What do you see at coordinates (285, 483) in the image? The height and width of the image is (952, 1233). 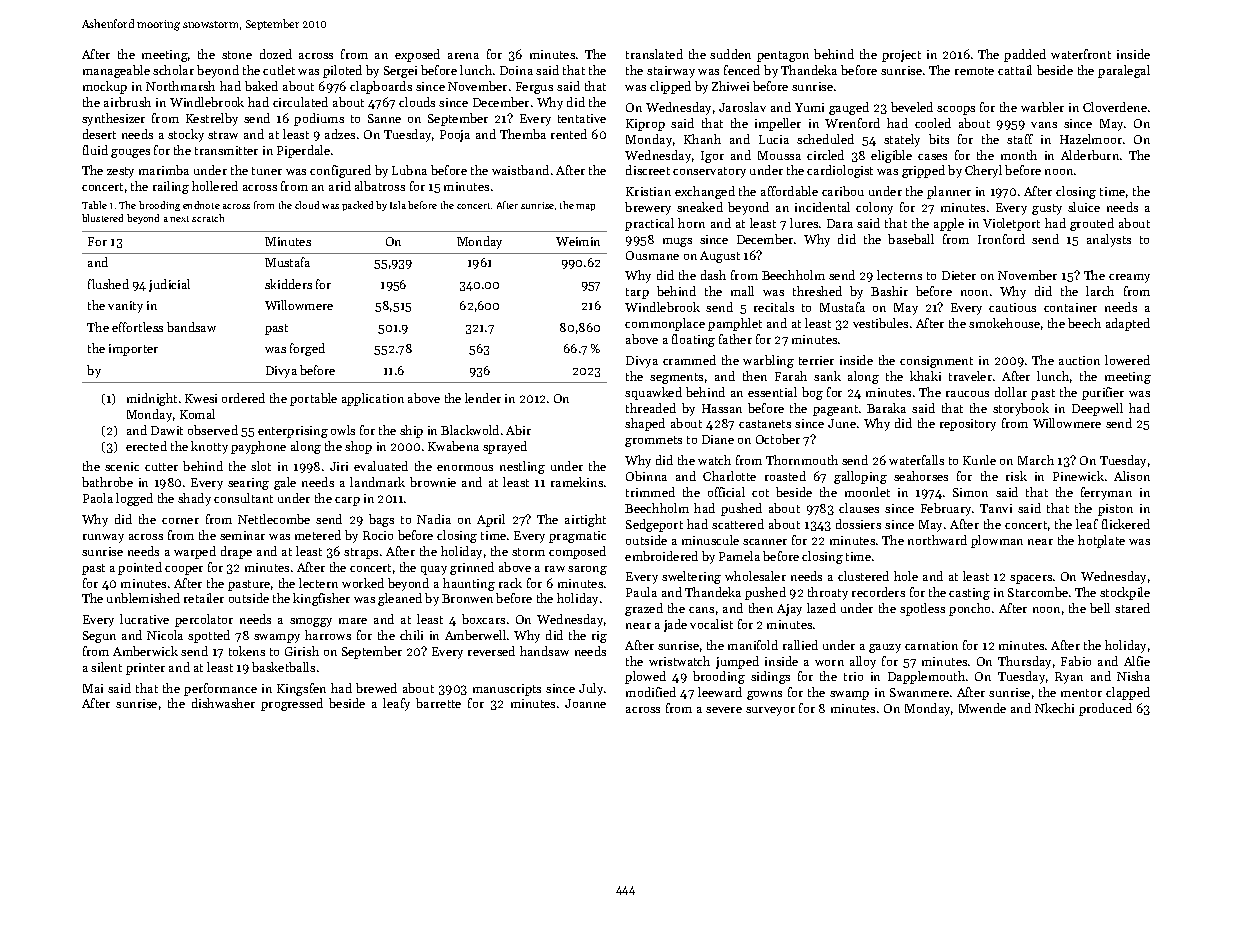 I see `gale` at bounding box center [285, 483].
